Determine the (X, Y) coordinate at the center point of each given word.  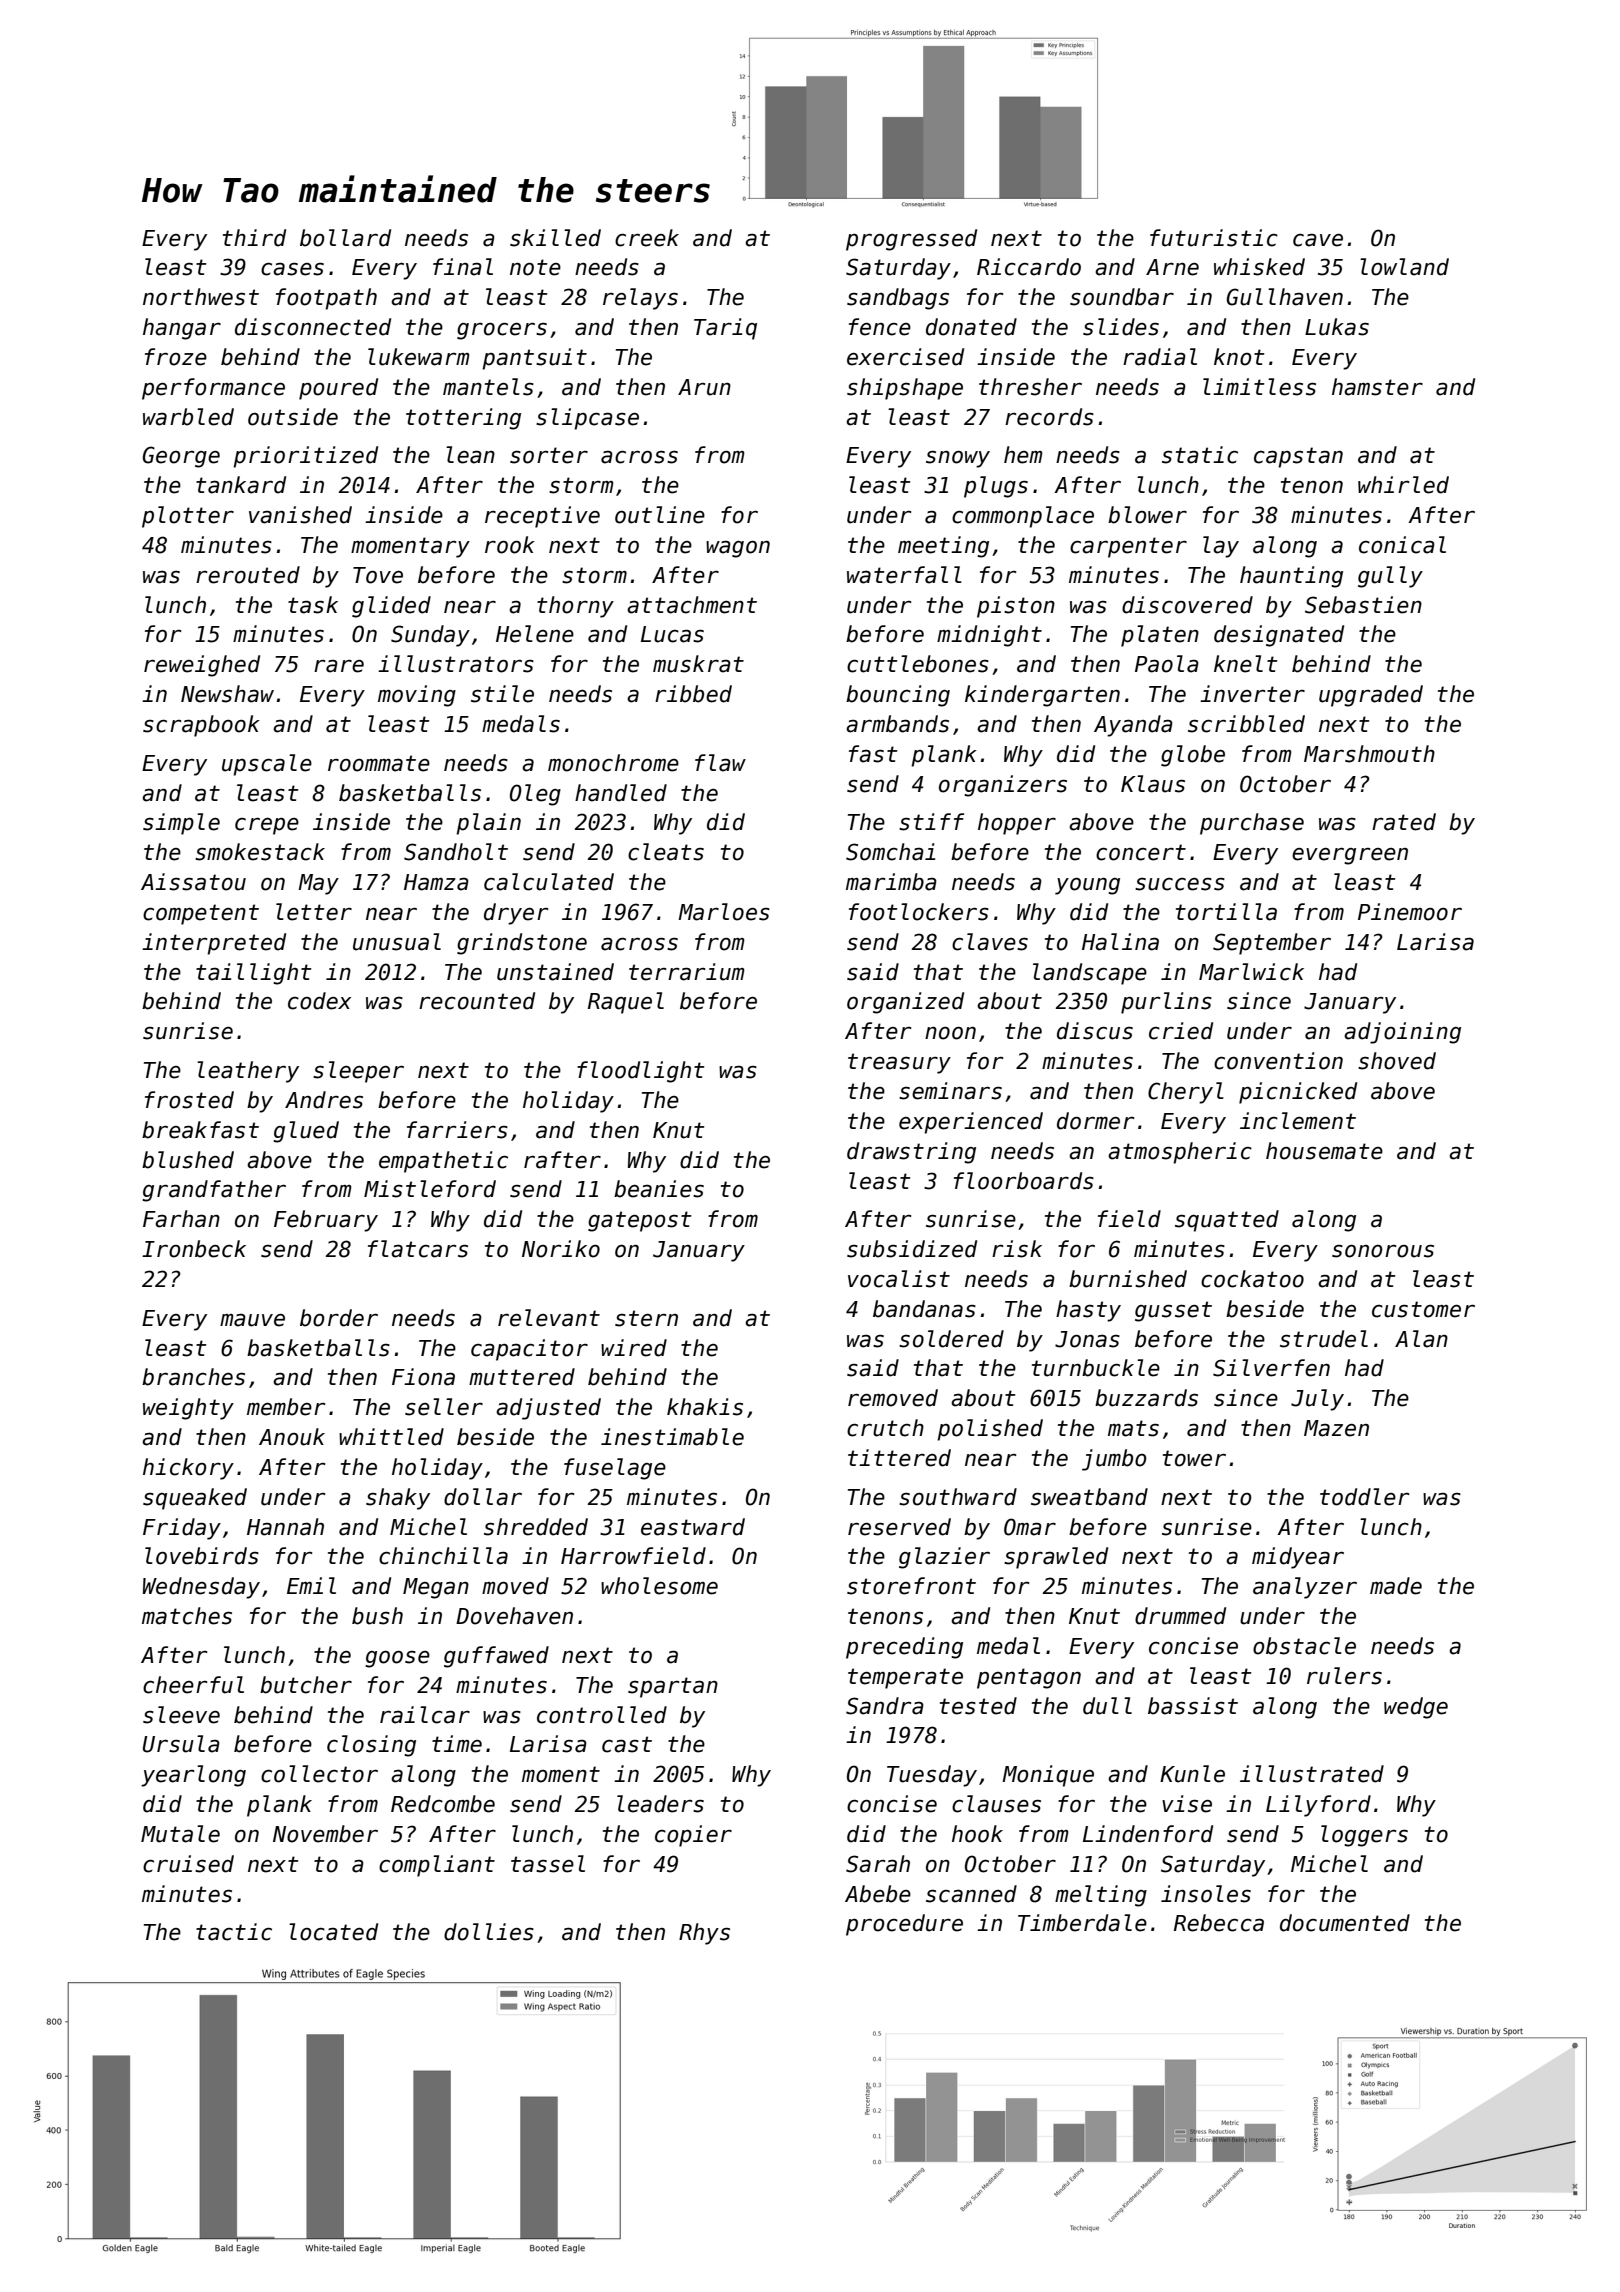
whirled (1403, 485)
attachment (692, 605)
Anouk (292, 1437)
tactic (234, 1932)
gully (1390, 577)
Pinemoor (1410, 912)
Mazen (1336, 1428)
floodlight (641, 1072)
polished (990, 1430)
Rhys (704, 1934)
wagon (738, 549)
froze (176, 357)
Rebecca (1219, 1923)
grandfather (214, 1191)
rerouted (248, 575)
